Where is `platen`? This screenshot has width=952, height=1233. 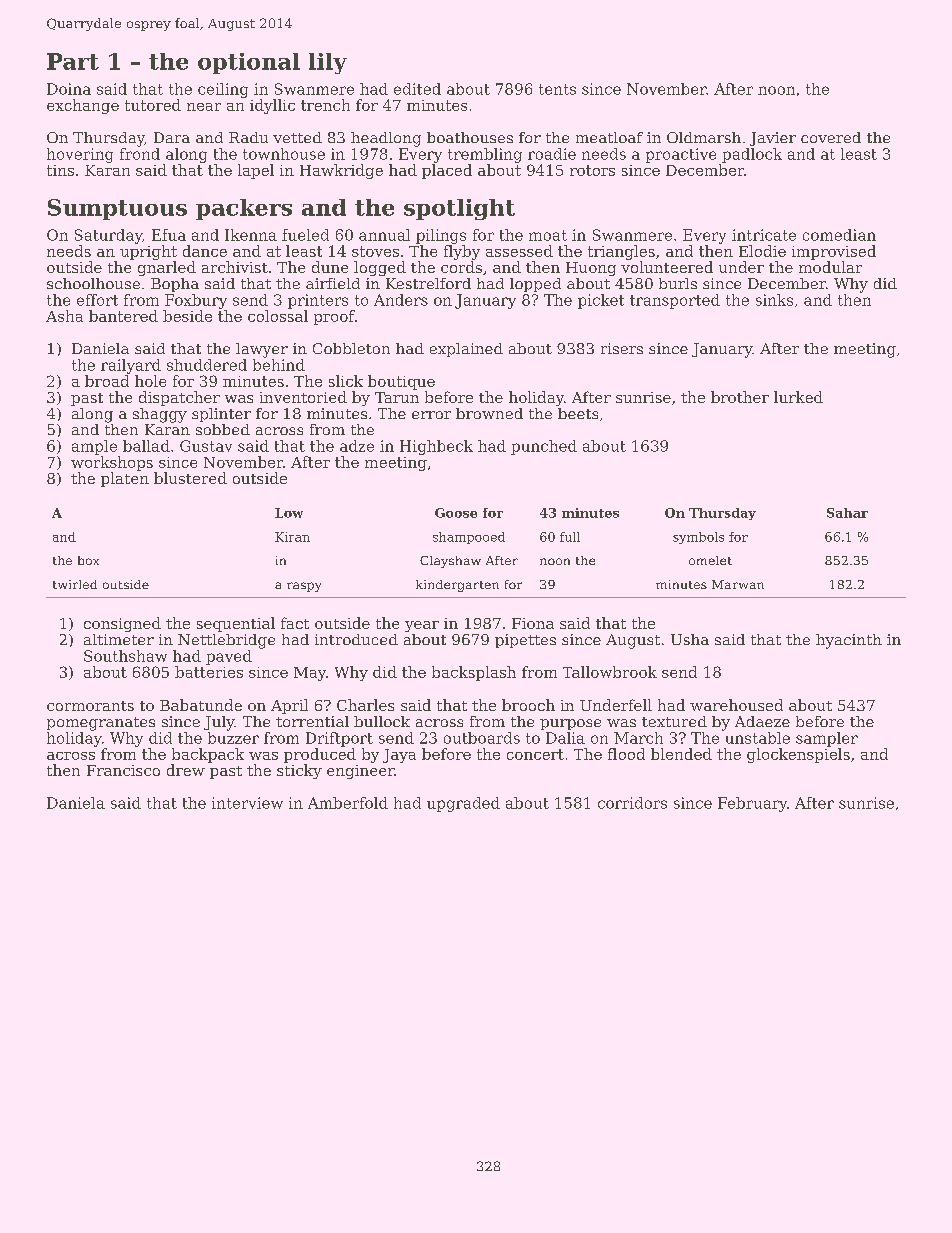 platen is located at coordinates (125, 479).
